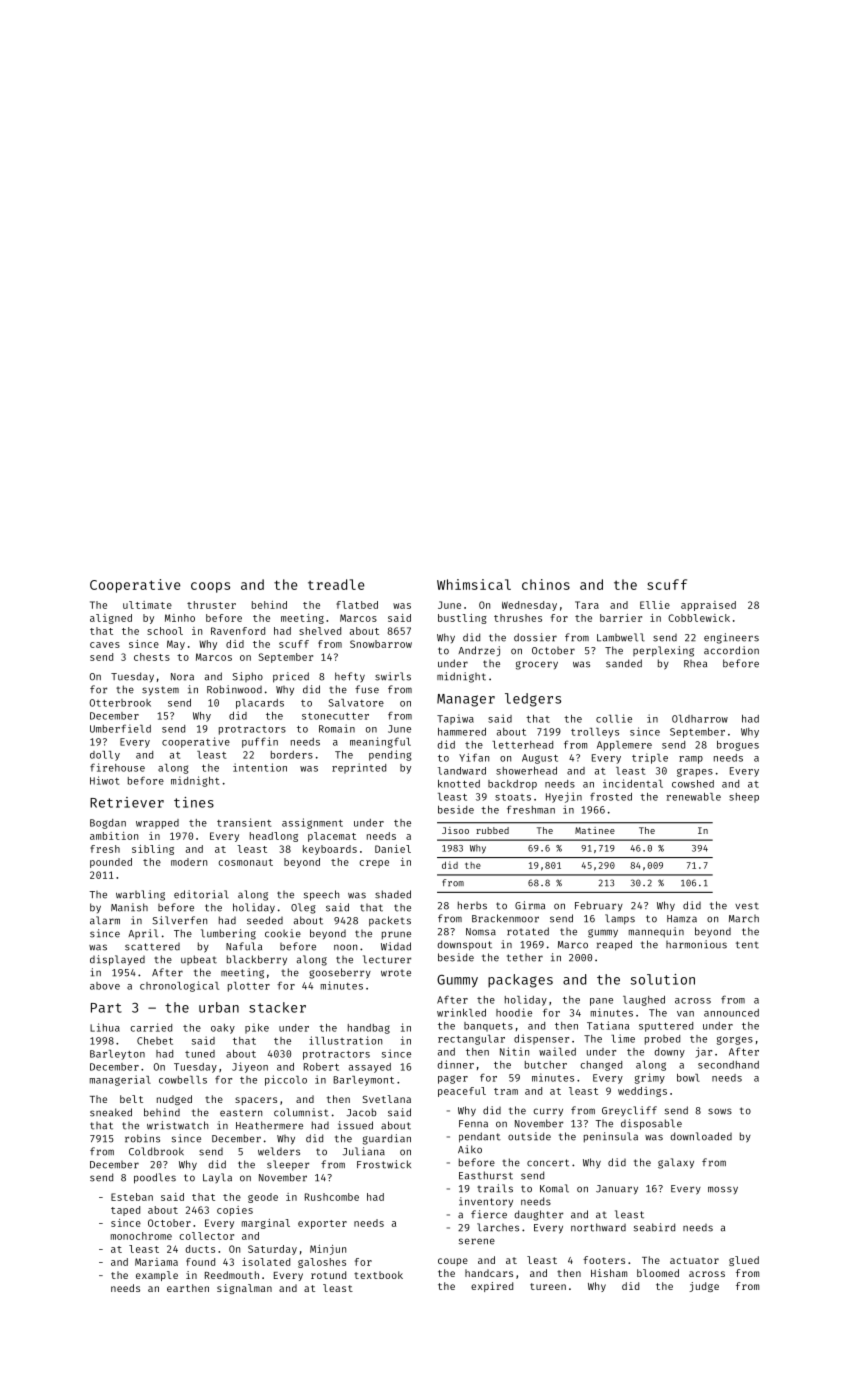 The height and width of the screenshot is (1400, 849). What do you see at coordinates (336, 584) in the screenshot?
I see `treadle` at bounding box center [336, 584].
